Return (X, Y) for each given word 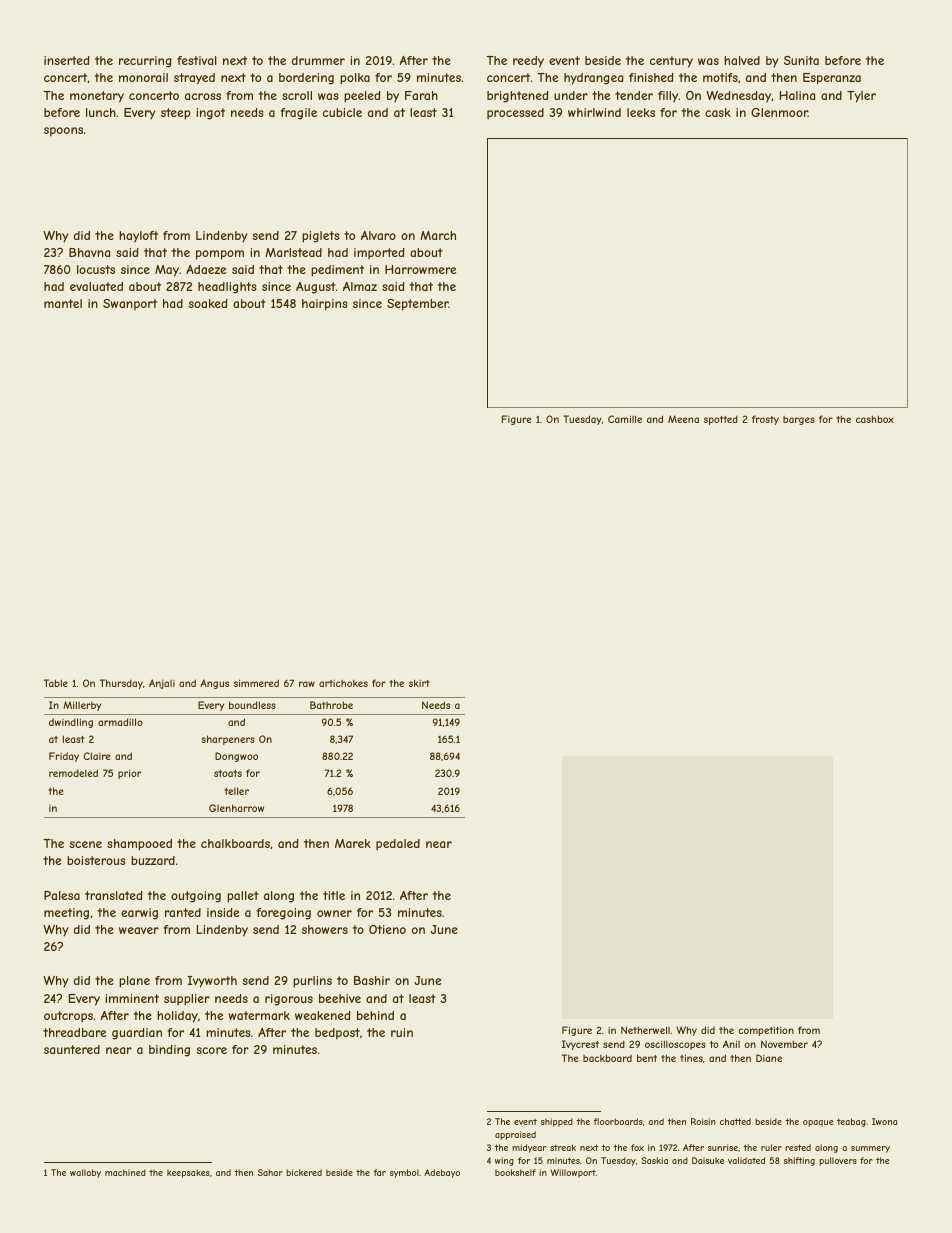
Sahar (270, 1172)
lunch (101, 112)
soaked (207, 303)
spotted (721, 420)
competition (766, 1031)
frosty (765, 420)
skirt (419, 683)
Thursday (121, 684)
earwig (139, 914)
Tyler (861, 97)
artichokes (343, 683)
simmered (256, 683)
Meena (683, 419)
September (418, 305)
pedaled (398, 845)
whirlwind (594, 112)
